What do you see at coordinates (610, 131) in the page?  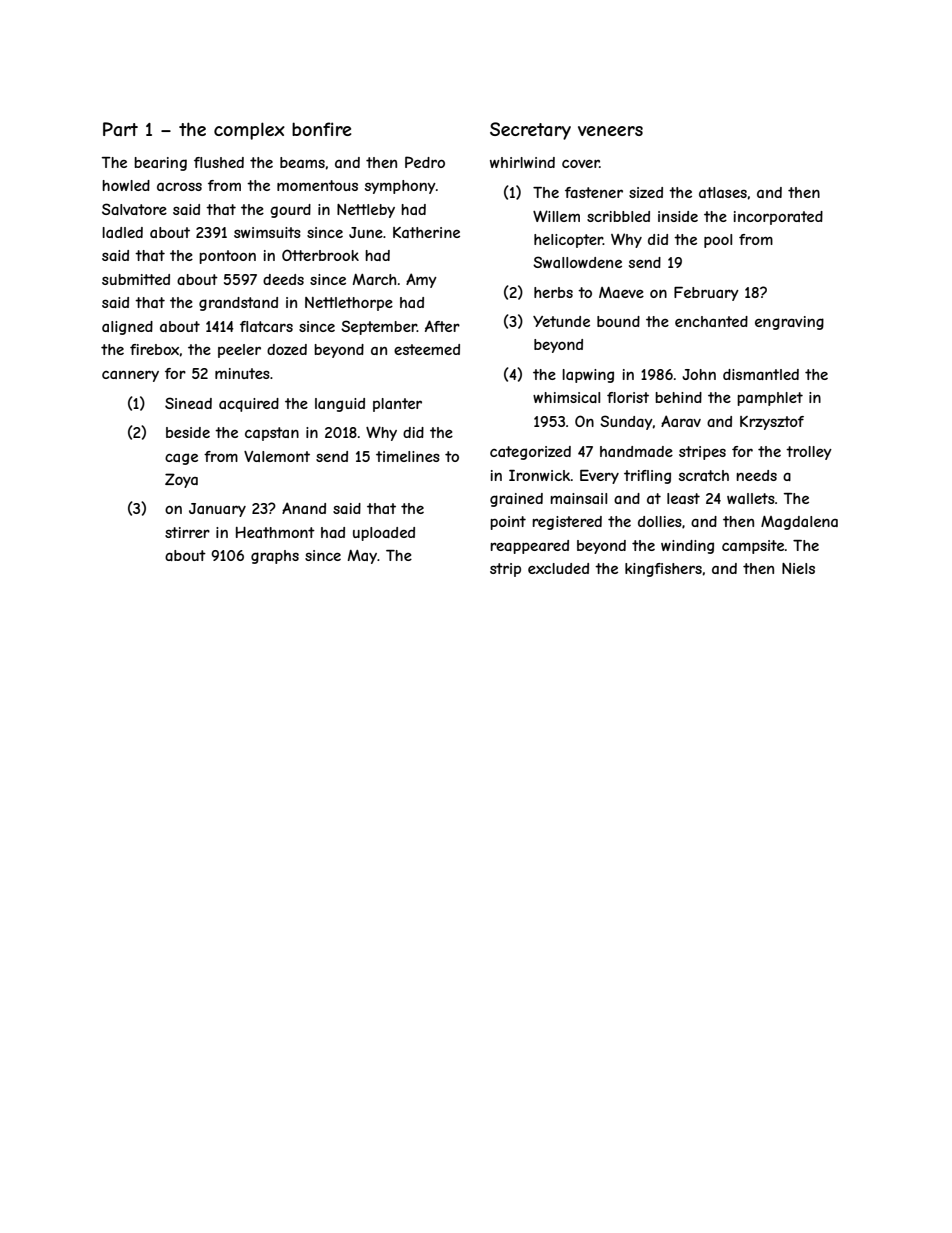 I see `veneers` at bounding box center [610, 131].
